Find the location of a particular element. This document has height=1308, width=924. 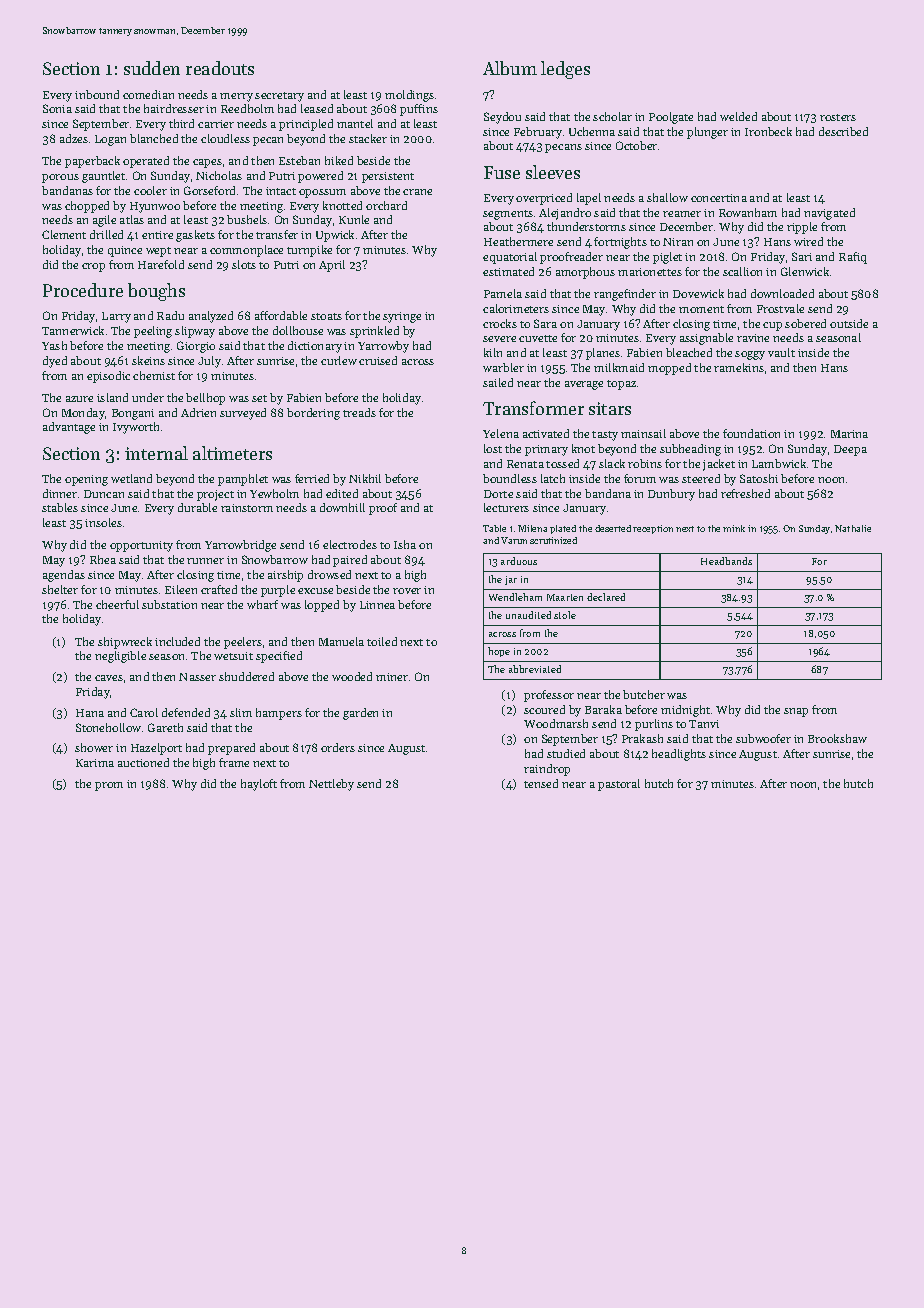

crafted is located at coordinates (219, 589).
